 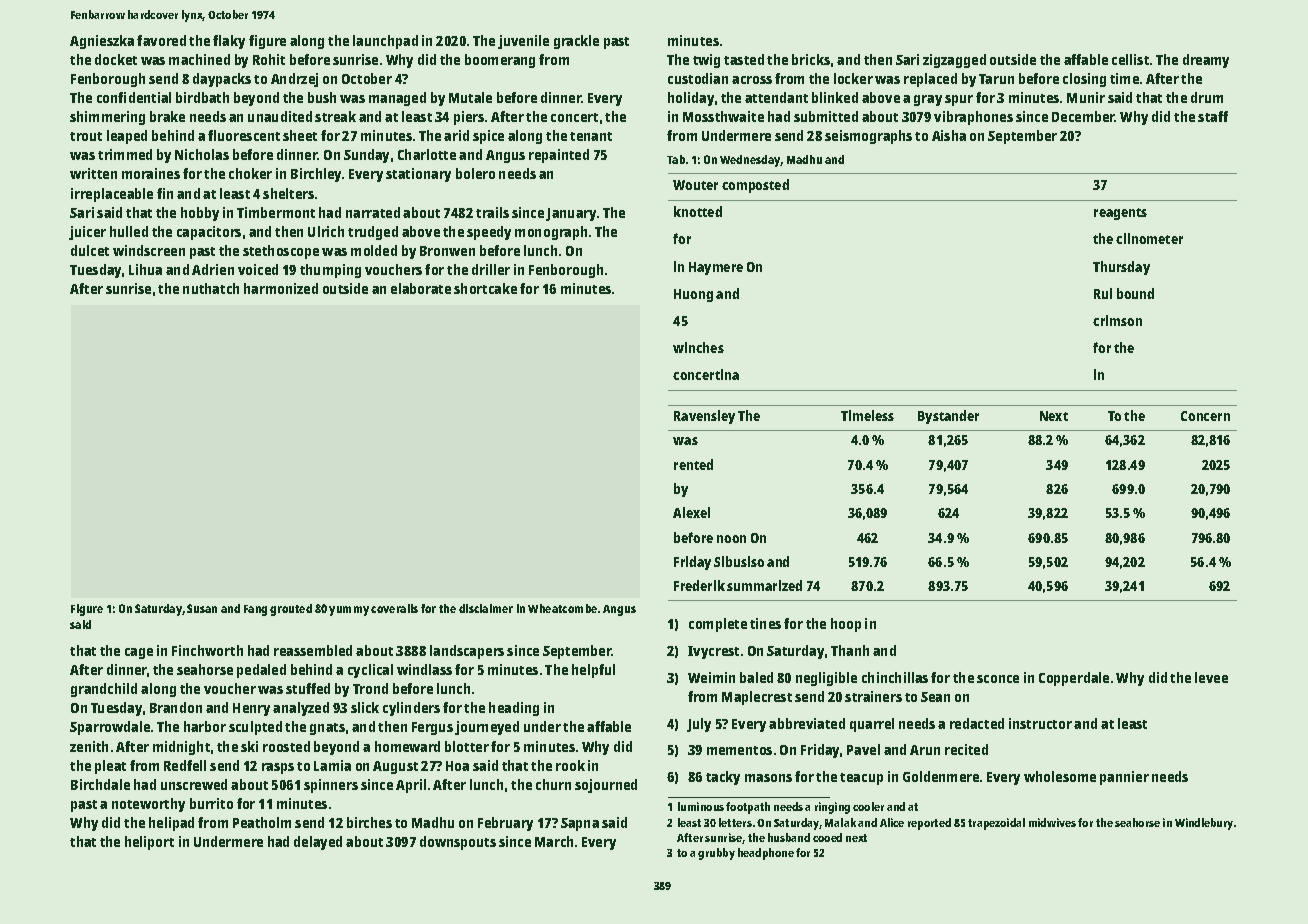 What do you see at coordinates (996, 824) in the screenshot?
I see `trapezoidal` at bounding box center [996, 824].
